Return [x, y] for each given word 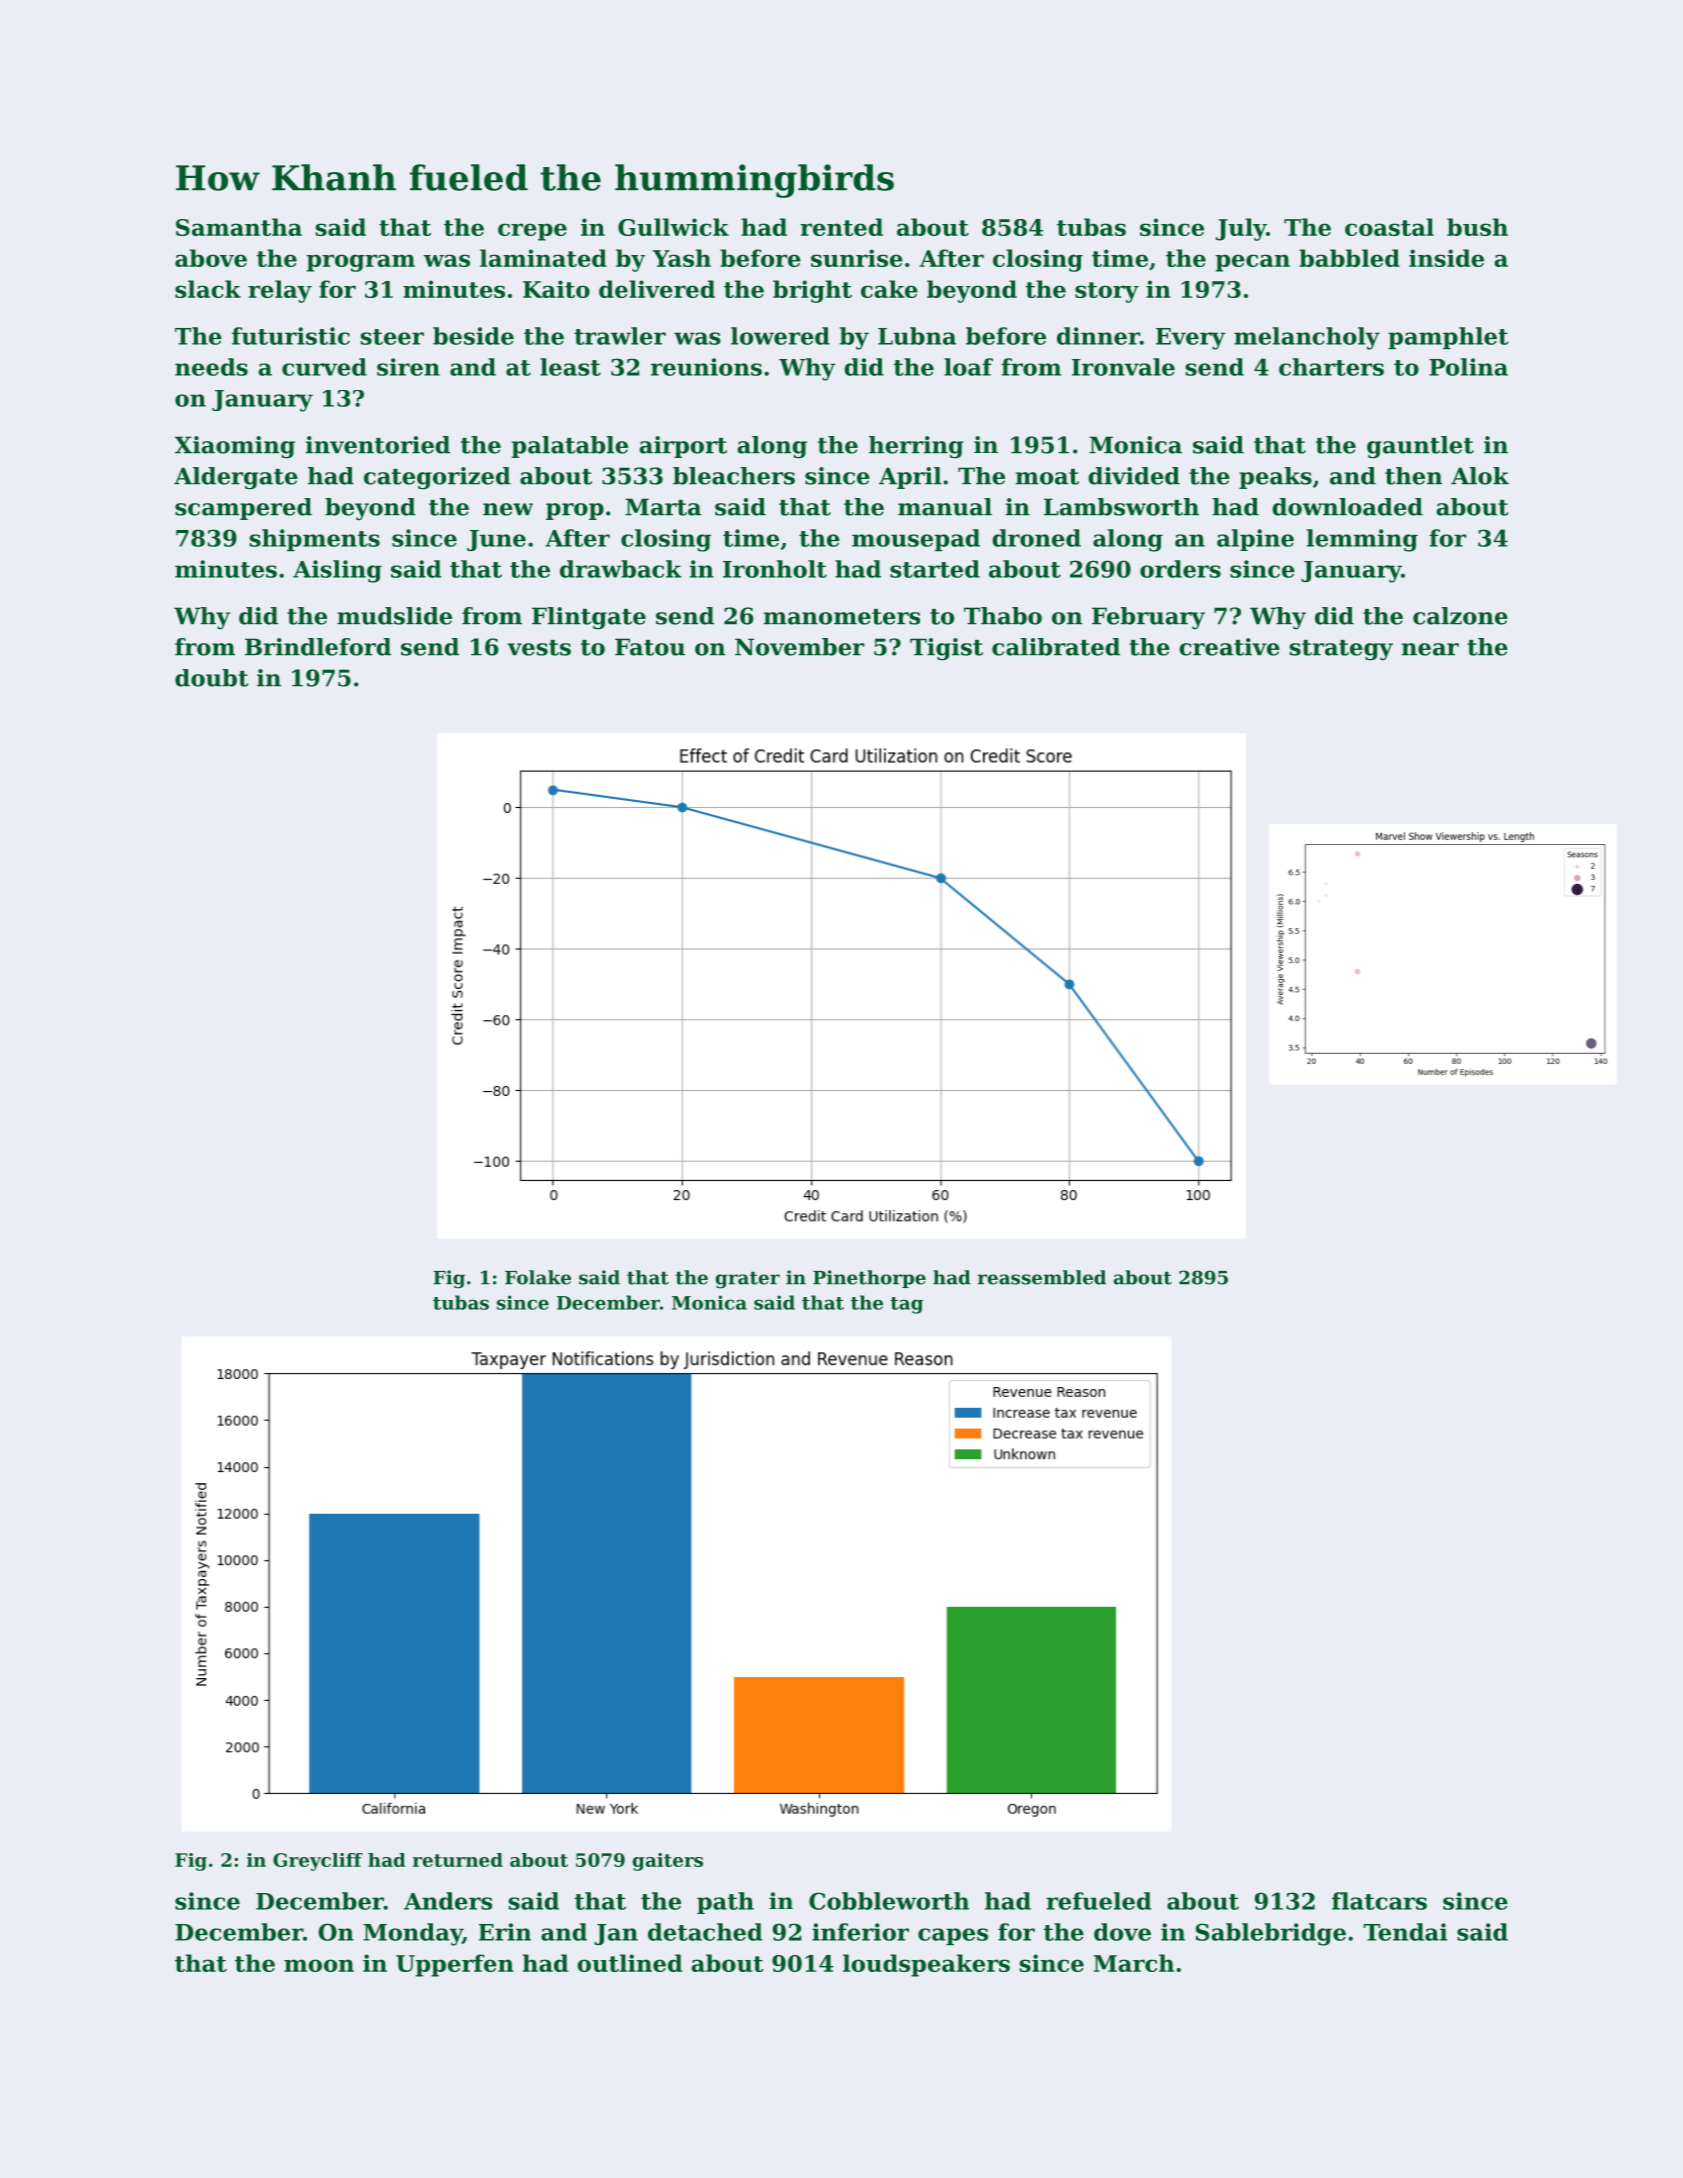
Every [1190, 339]
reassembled [1042, 1277]
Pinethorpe [869, 1279]
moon [319, 1965]
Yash [682, 258]
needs [211, 367]
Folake [538, 1277]
